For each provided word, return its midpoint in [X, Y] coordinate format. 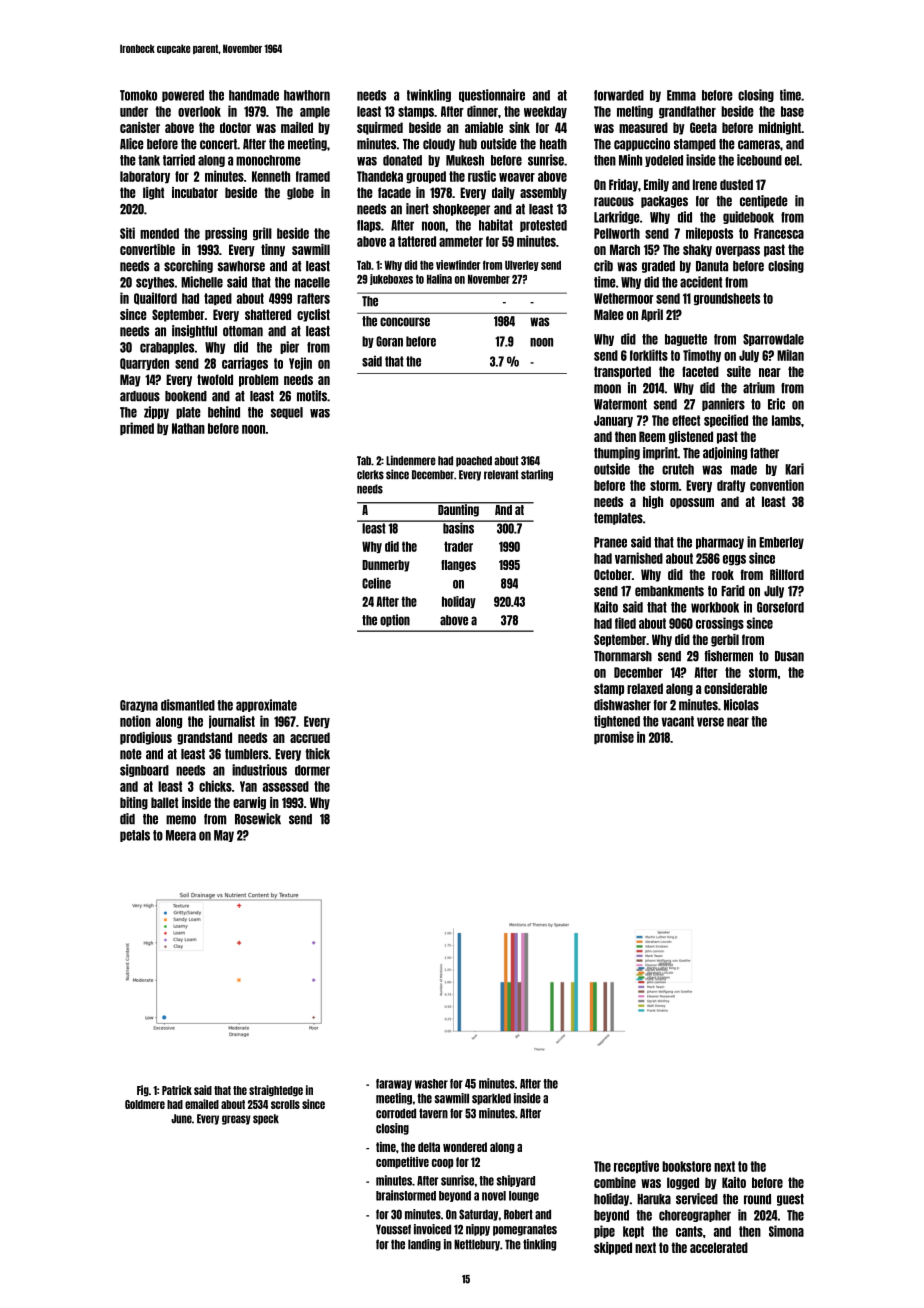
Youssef [393, 1229]
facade [394, 192]
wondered [465, 1147]
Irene [705, 184]
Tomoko [138, 95]
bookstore [686, 1166]
